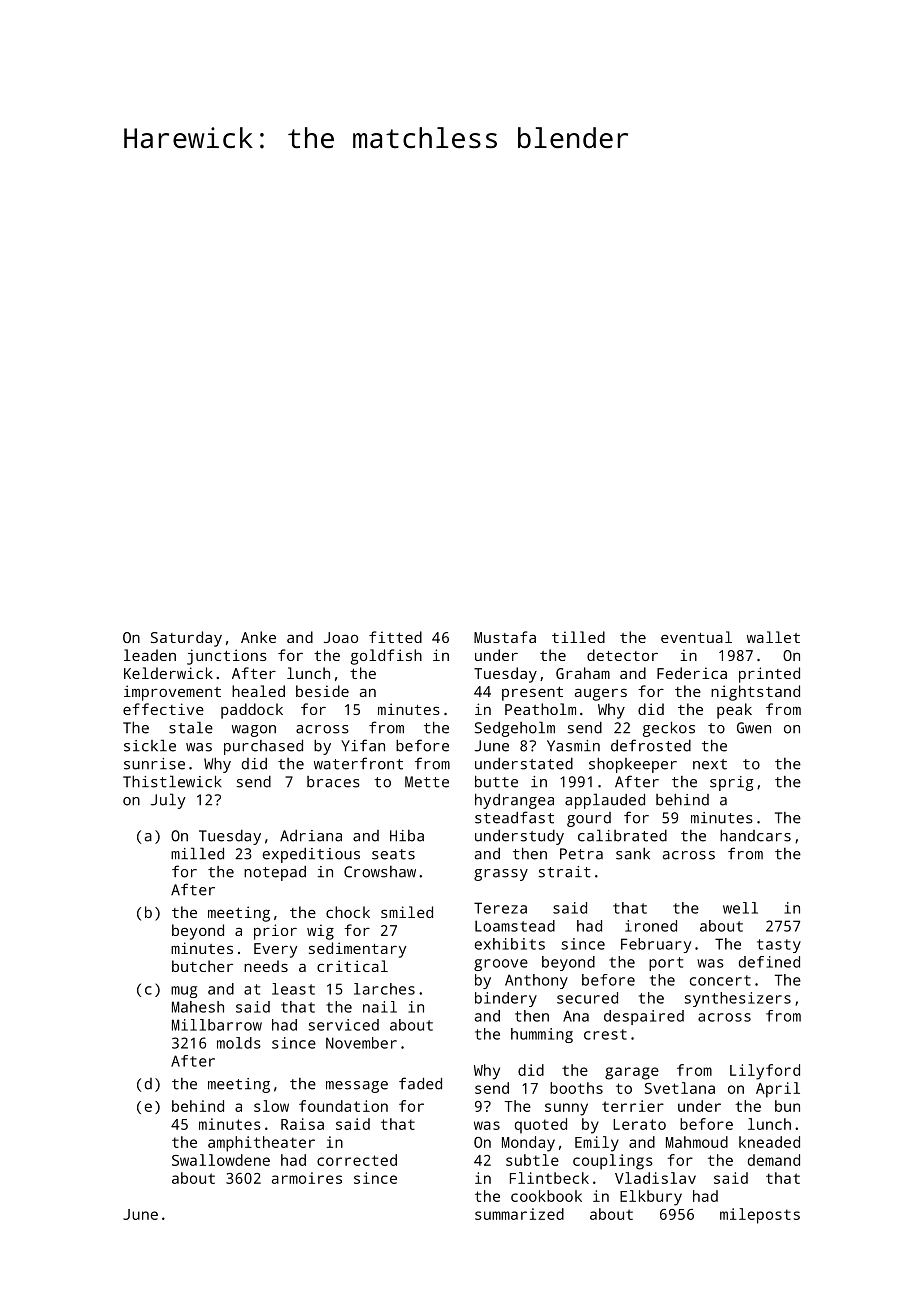  I want to click on Mette, so click(427, 782).
